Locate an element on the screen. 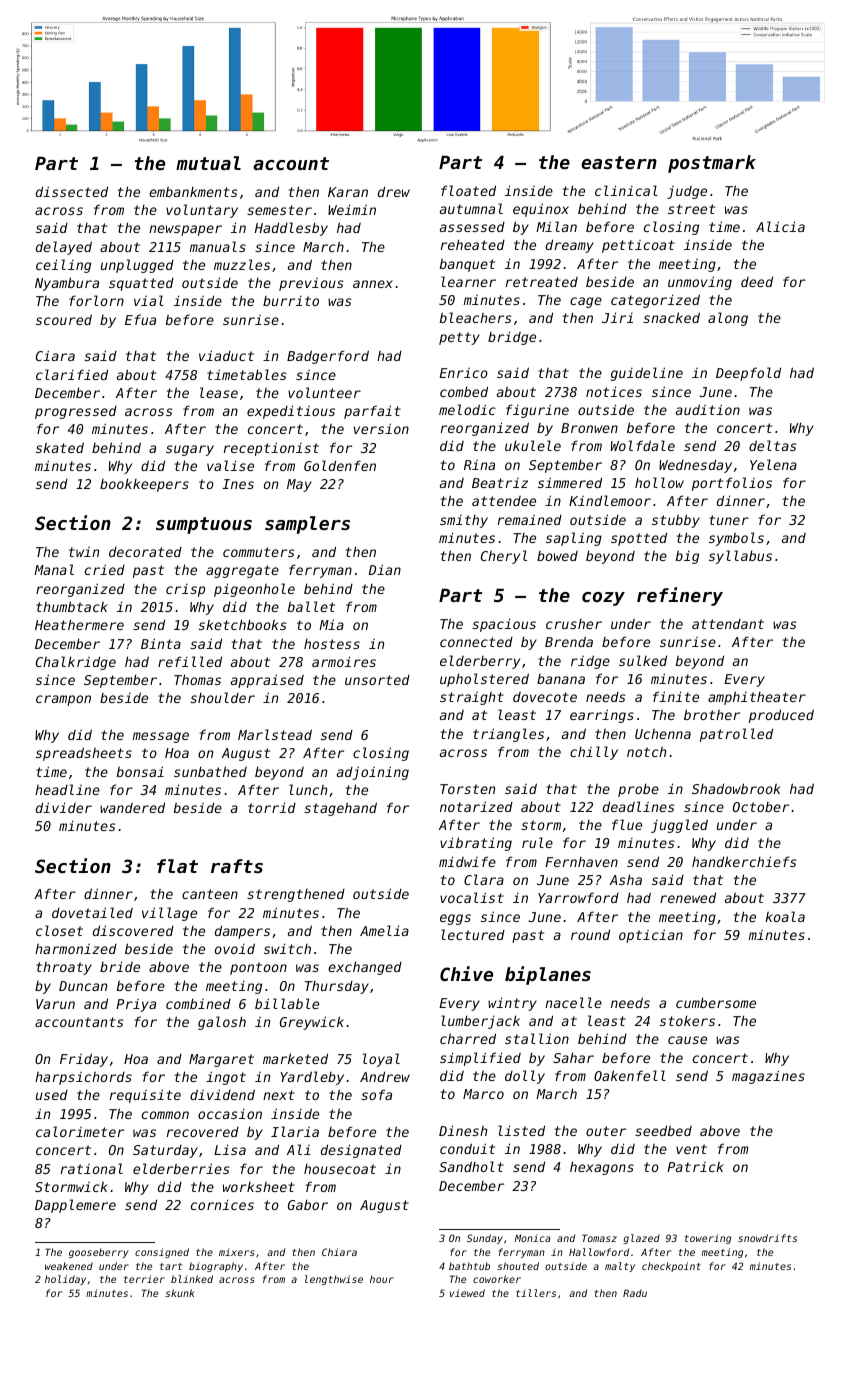  holiday is located at coordinates (65, 1280).
